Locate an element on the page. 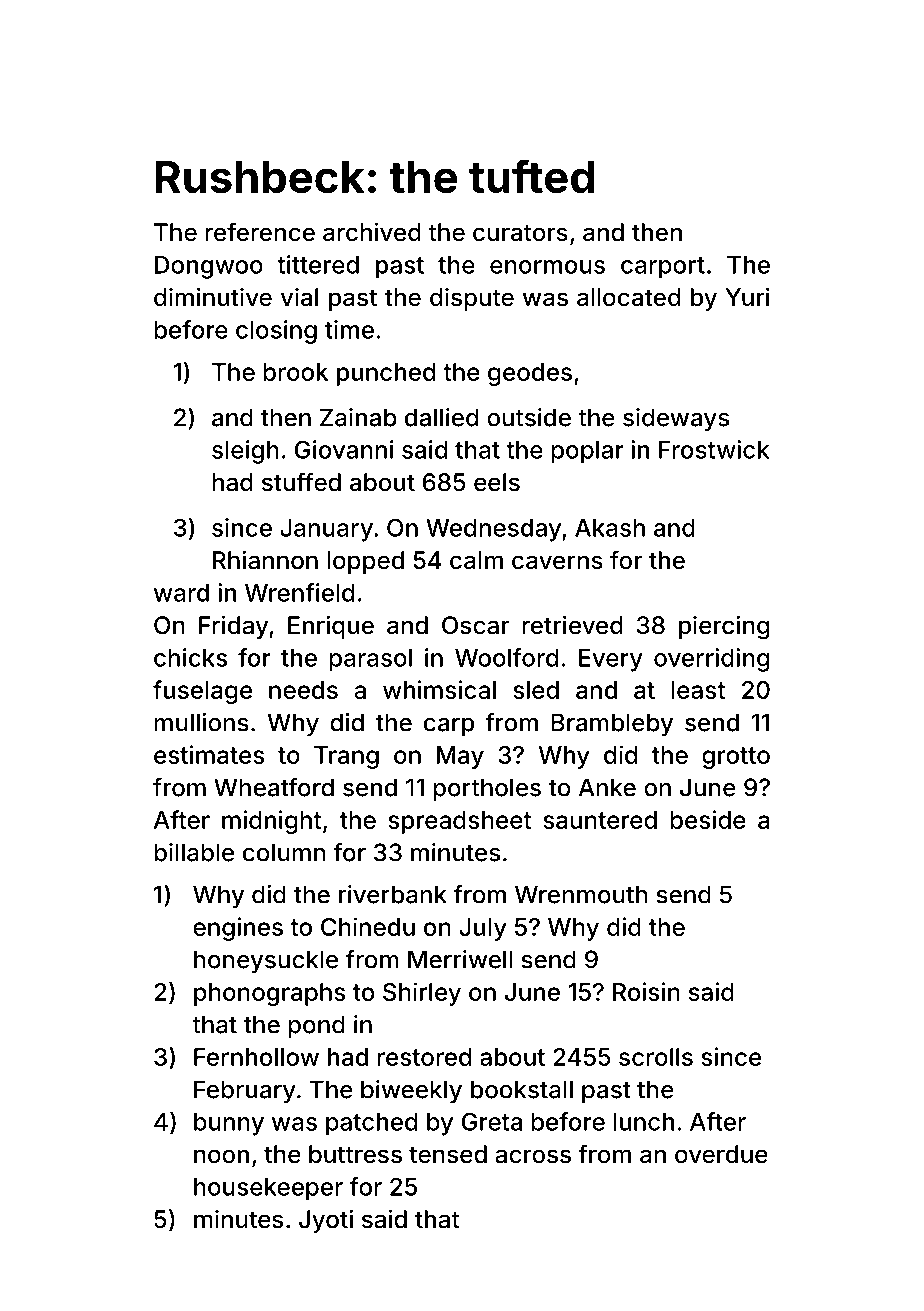  retrieved is located at coordinates (572, 625).
